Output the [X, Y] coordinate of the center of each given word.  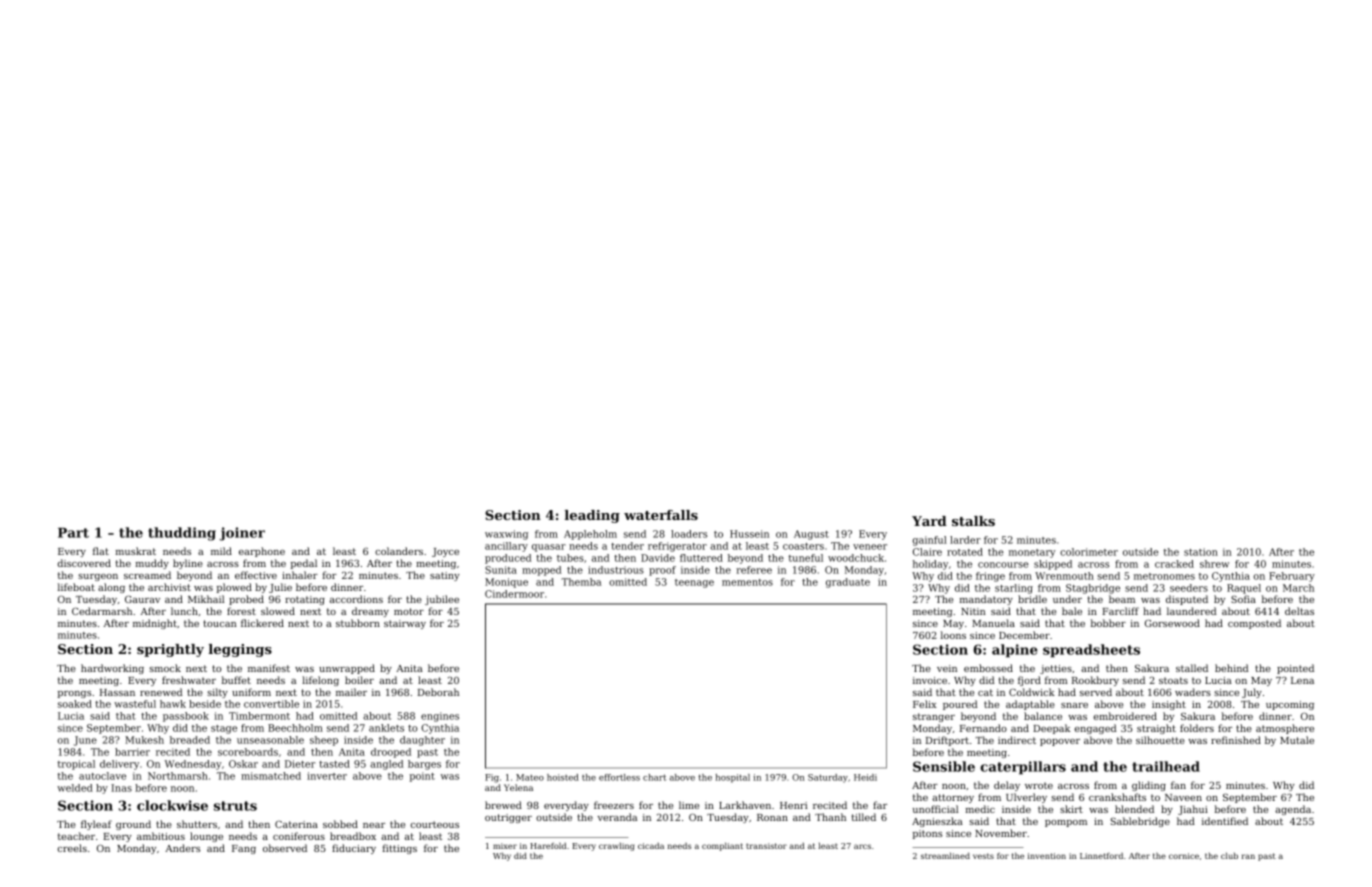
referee [754, 570]
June [85, 741]
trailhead [1166, 766]
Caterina [296, 824]
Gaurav [142, 599]
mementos [747, 582]
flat [101, 551]
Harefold [548, 845]
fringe [990, 577]
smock [165, 668]
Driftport [947, 741]
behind [1232, 668]
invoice [930, 680]
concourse [1003, 565]
